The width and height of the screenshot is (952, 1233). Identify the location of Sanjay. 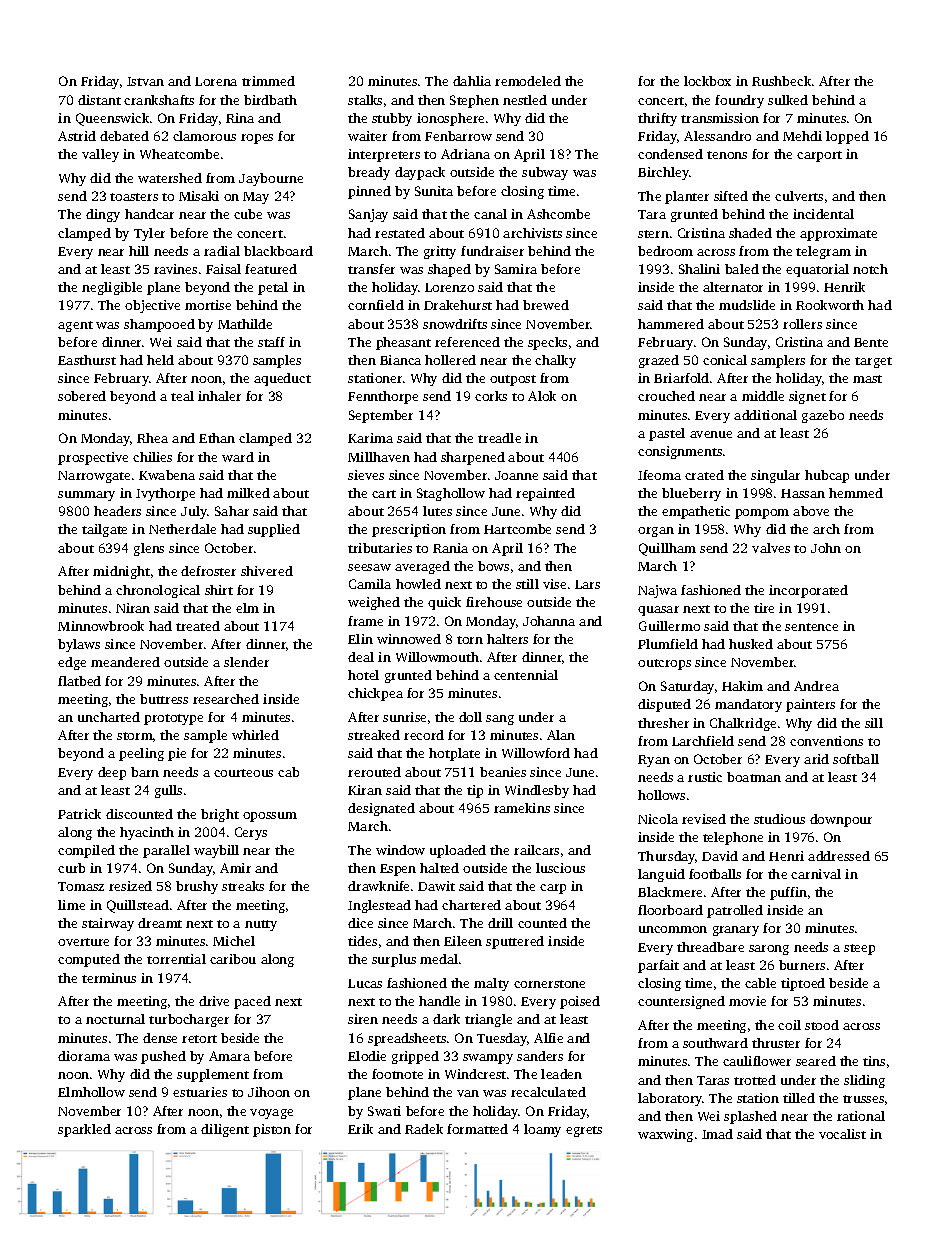
(368, 215).
